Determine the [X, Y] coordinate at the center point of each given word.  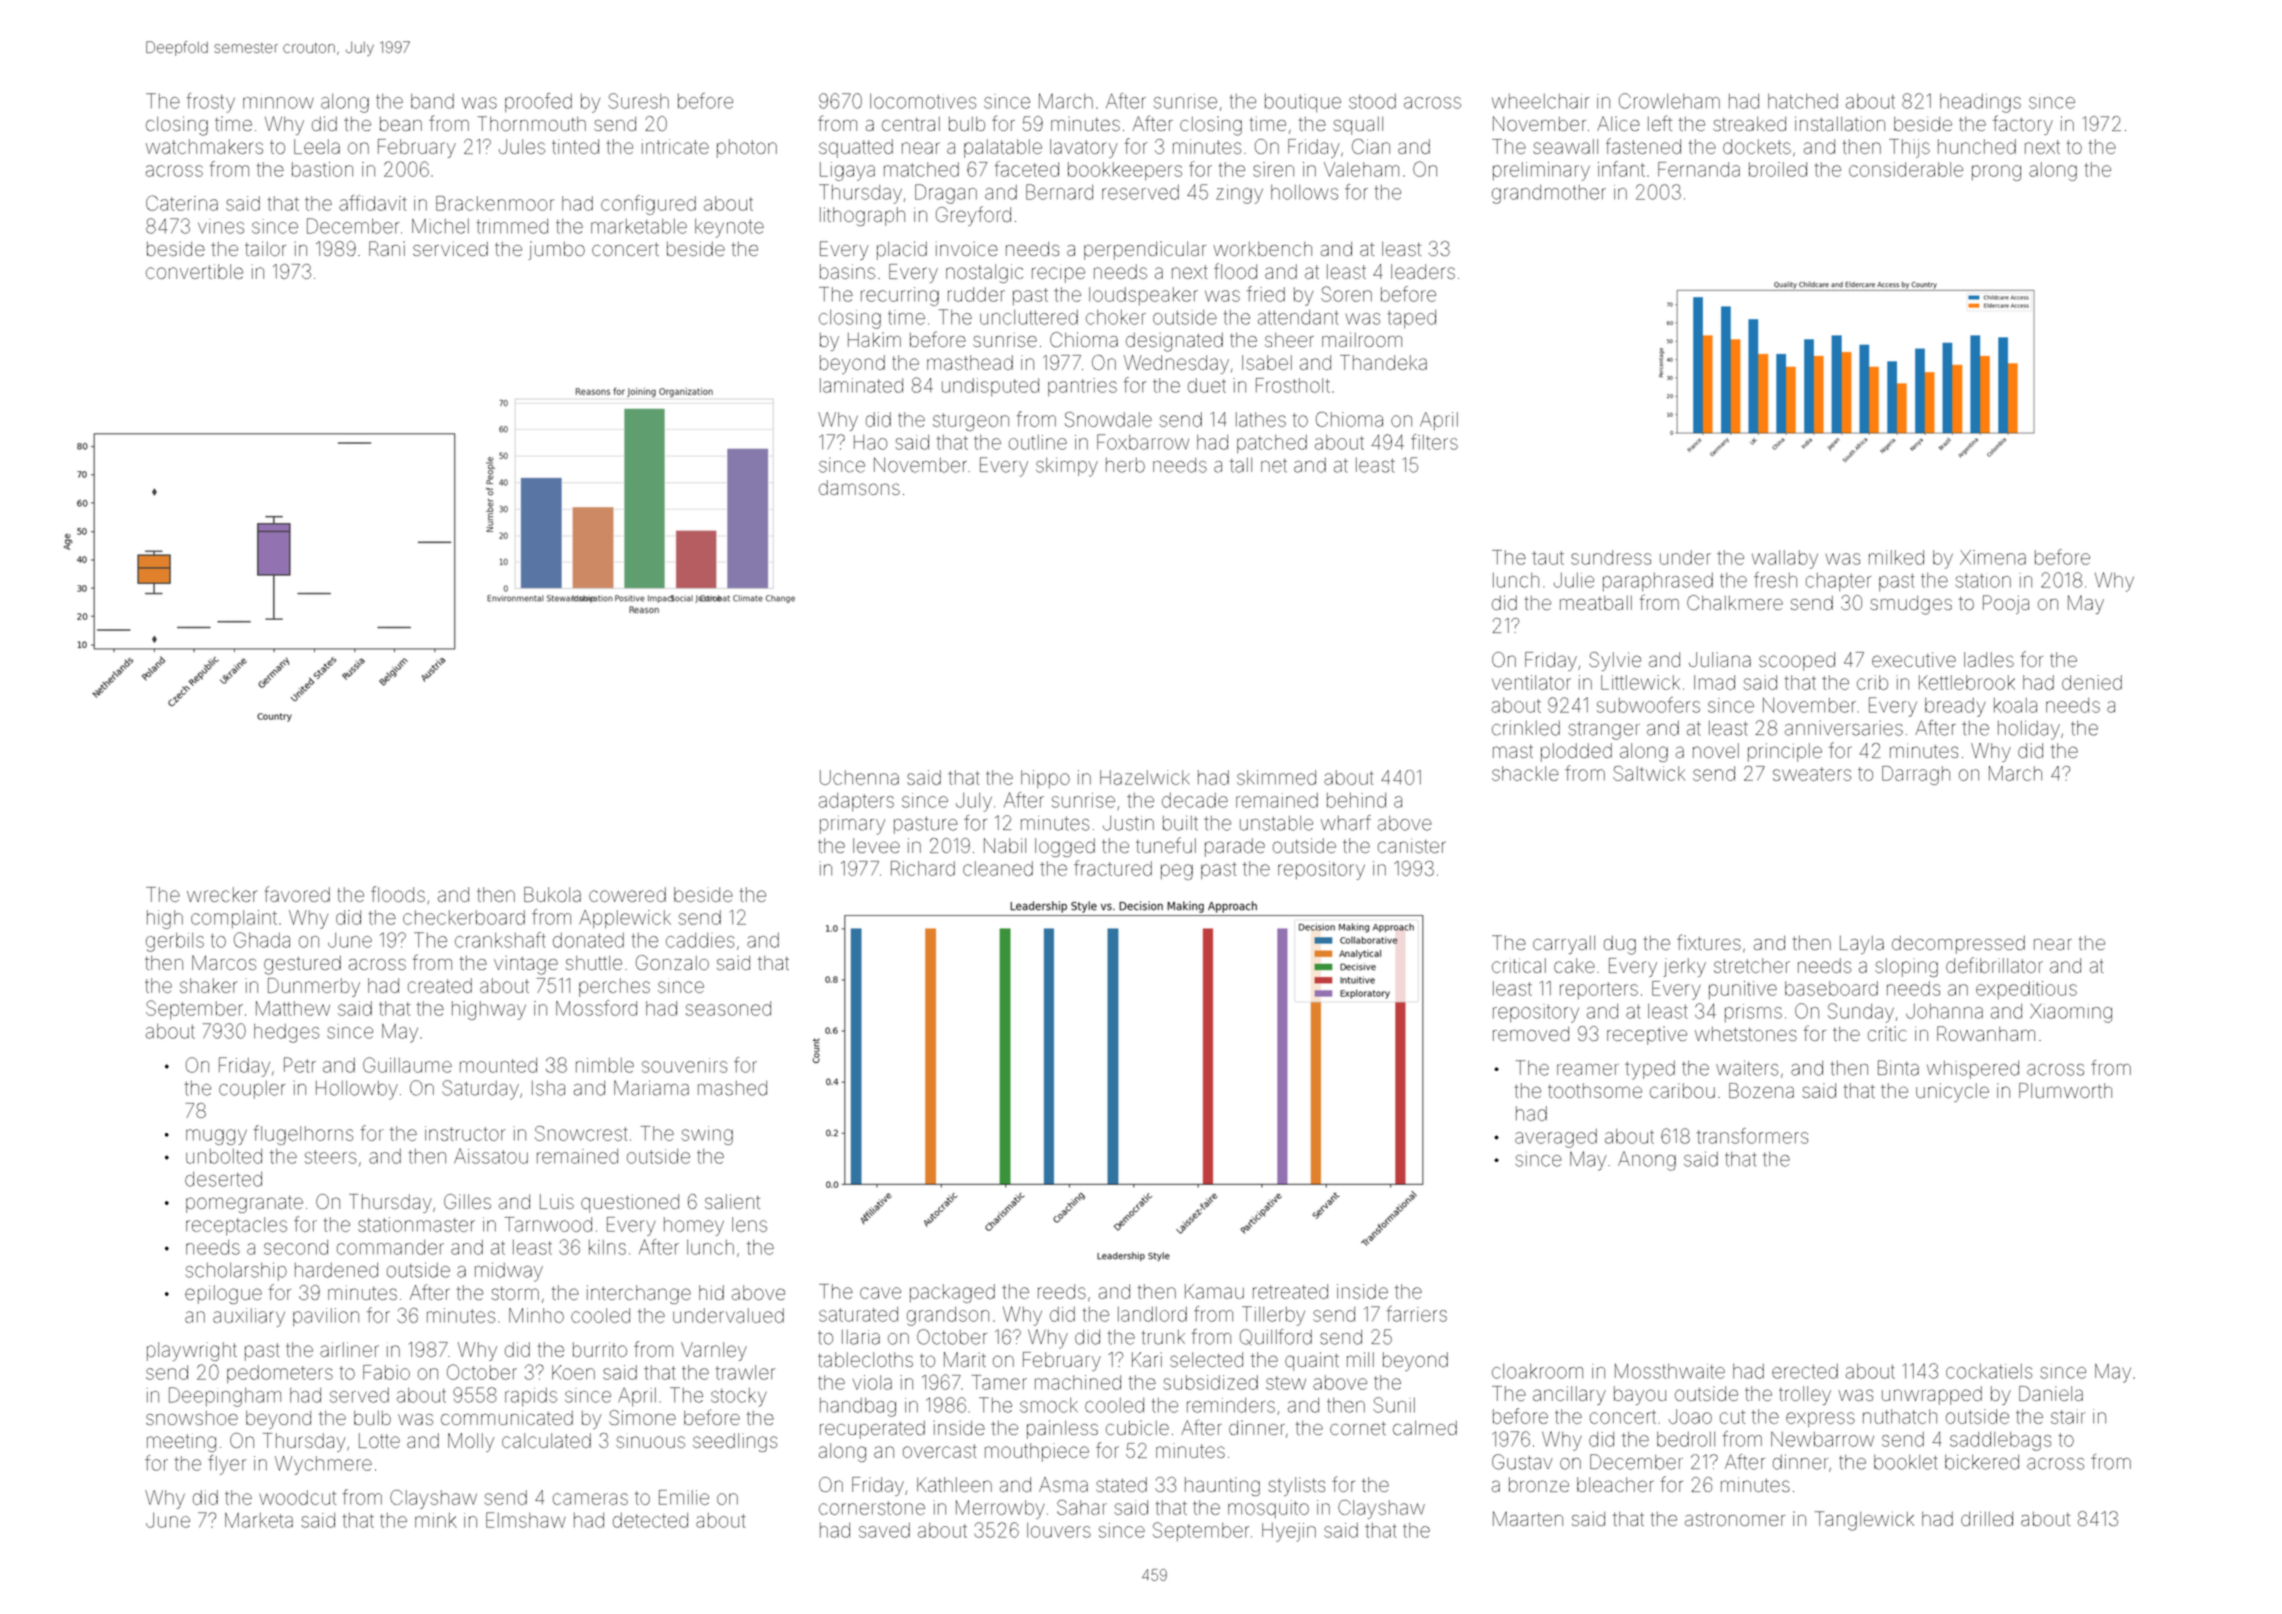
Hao [871, 442]
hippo [1045, 779]
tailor [265, 248]
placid [902, 250]
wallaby [1785, 559]
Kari [1147, 1359]
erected [1805, 1371]
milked [1896, 557]
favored [297, 894]
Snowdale [1108, 419]
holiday [2029, 730]
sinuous [650, 1442]
